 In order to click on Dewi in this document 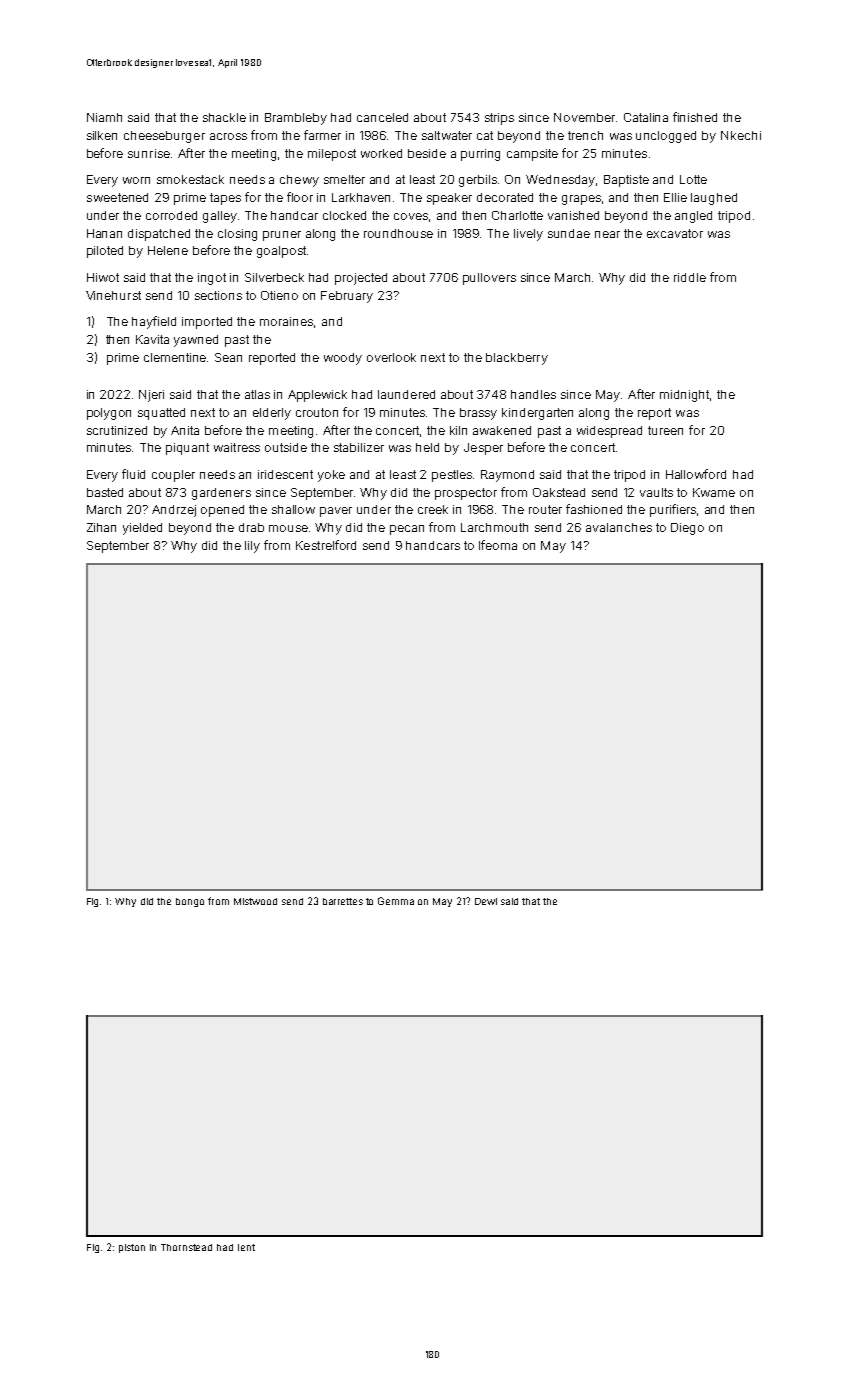, I will do `click(486, 901)`.
